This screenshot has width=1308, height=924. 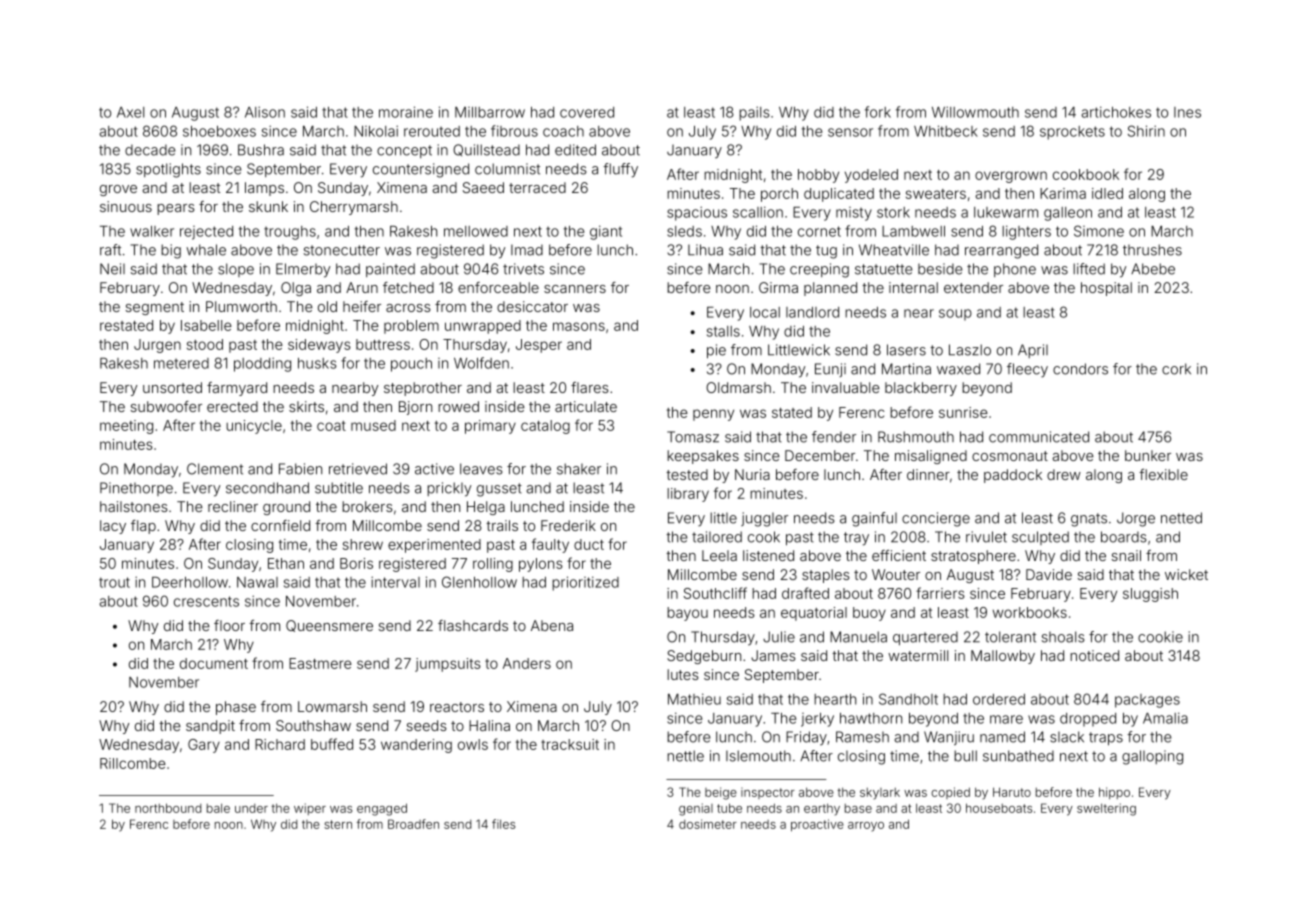 What do you see at coordinates (331, 426) in the screenshot?
I see `coat` at bounding box center [331, 426].
